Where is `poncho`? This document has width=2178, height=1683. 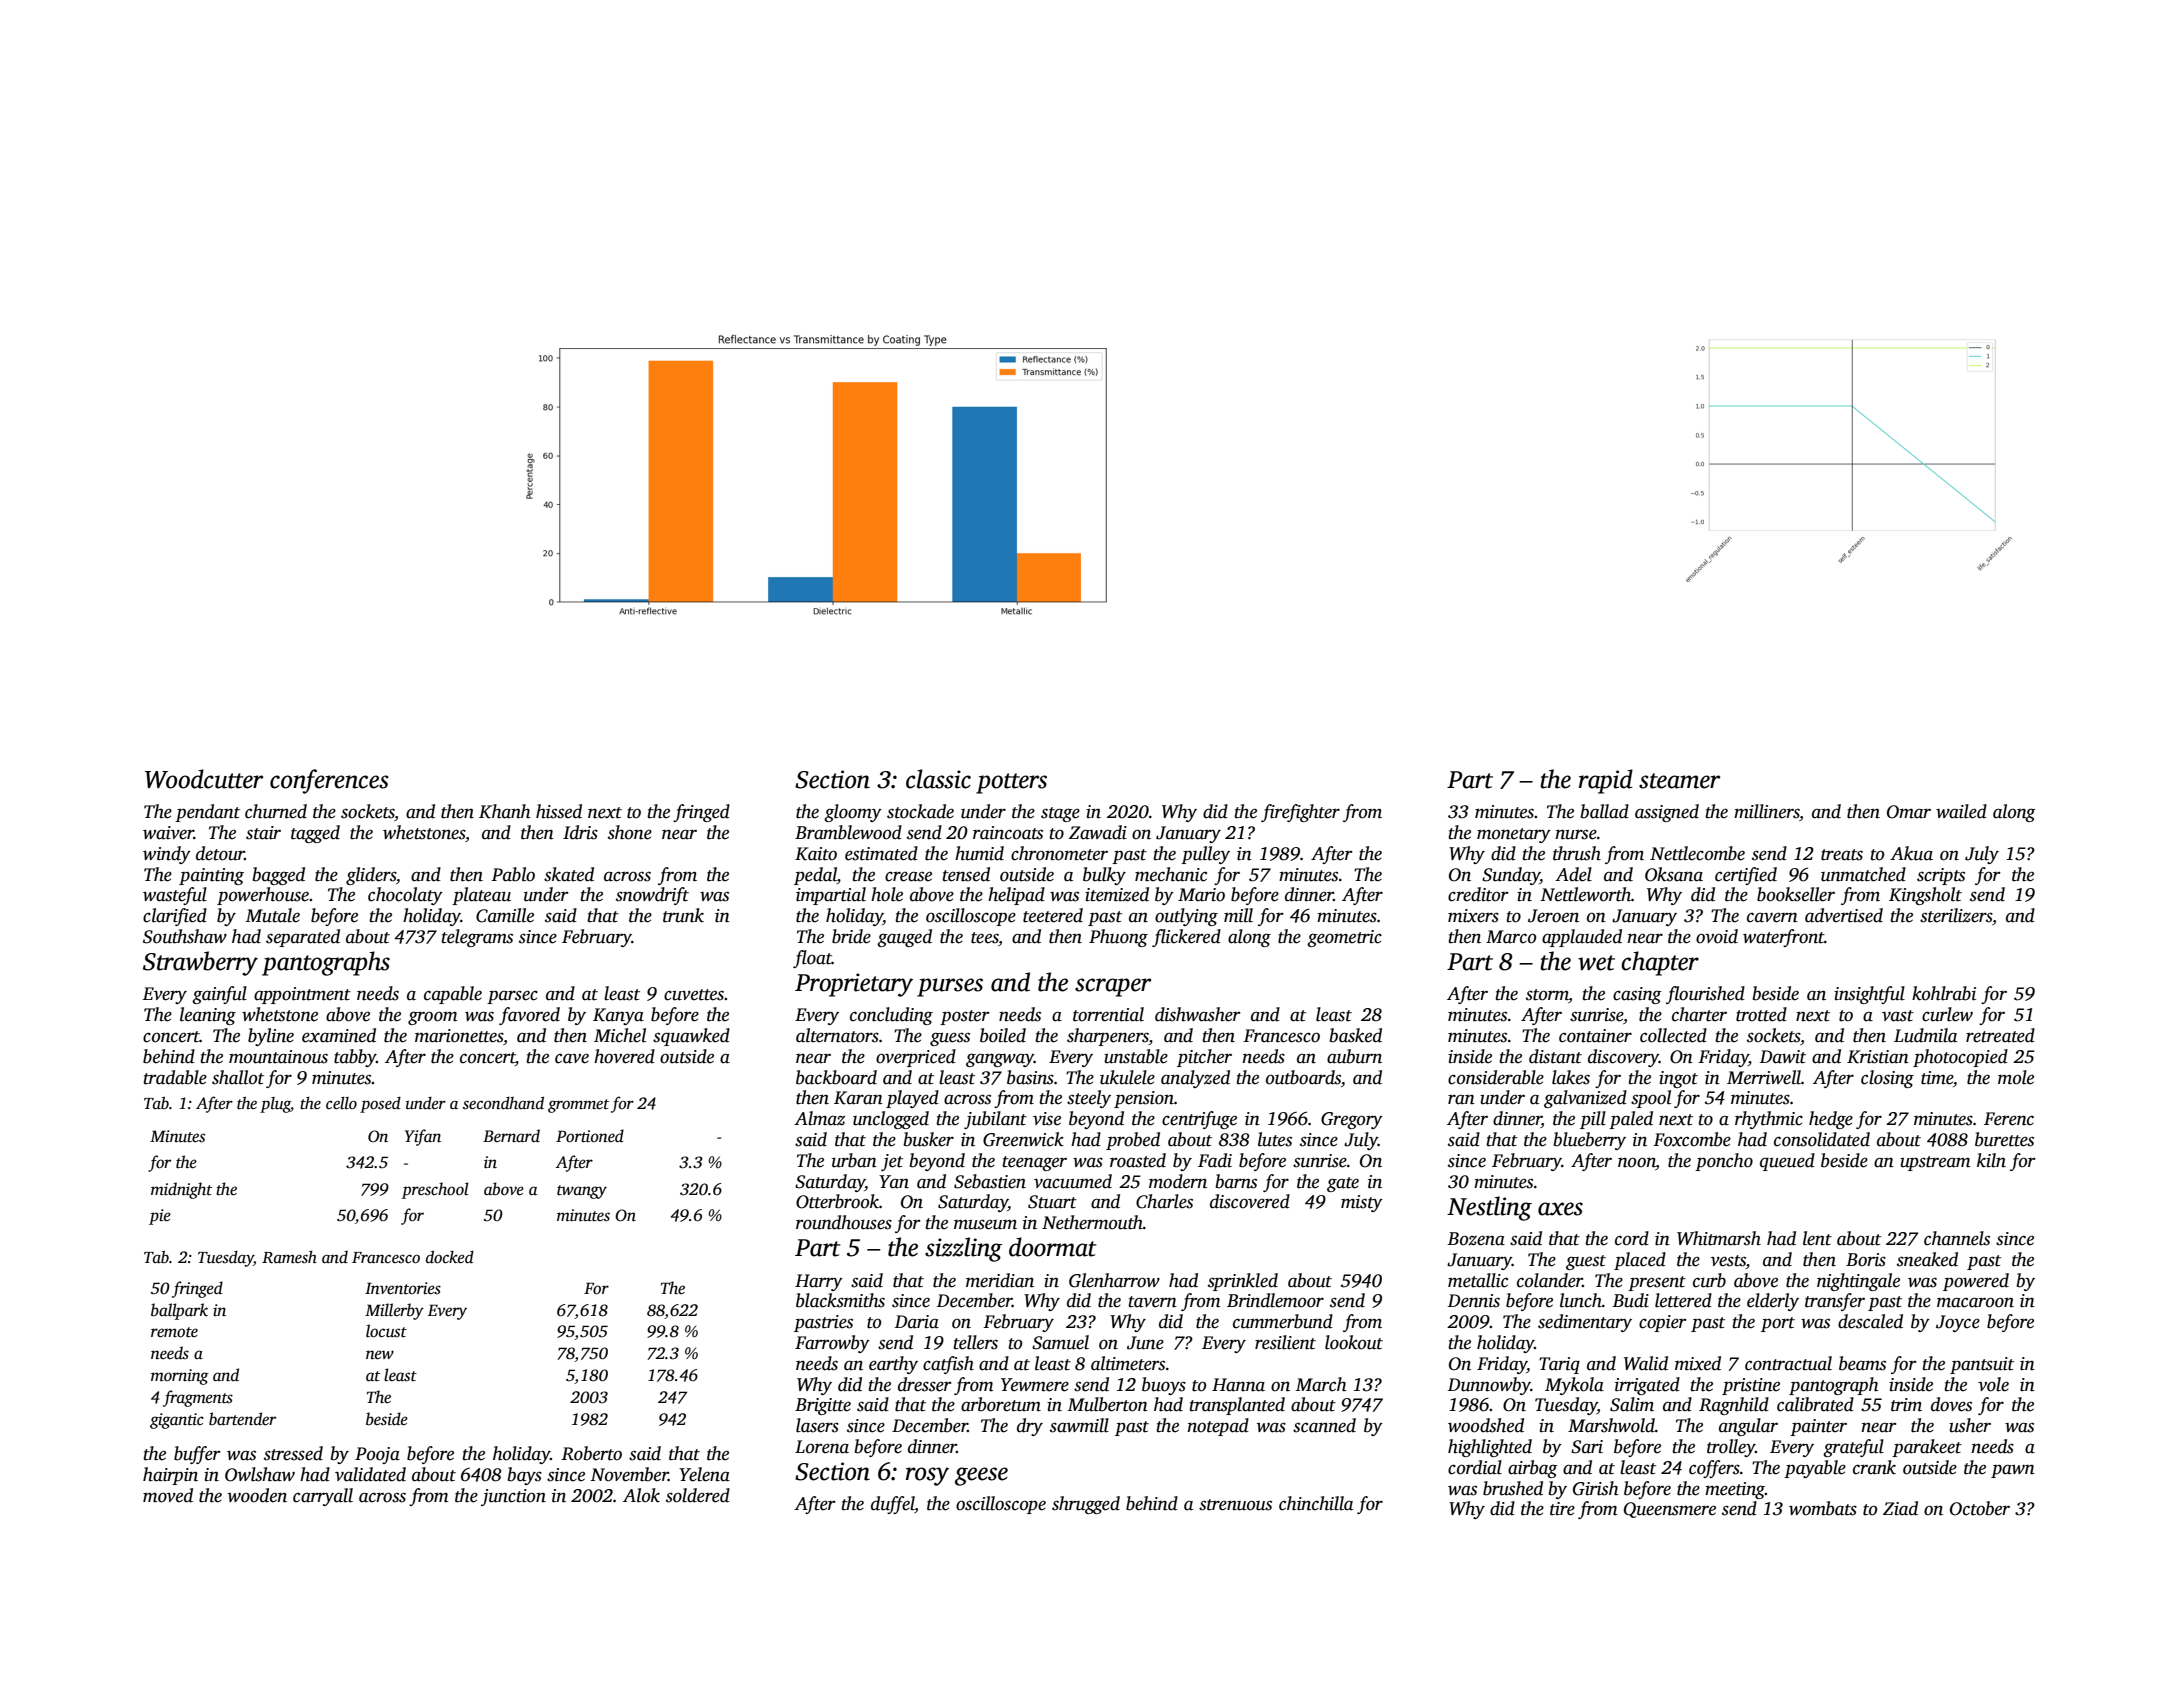 poncho is located at coordinates (1724, 1162).
